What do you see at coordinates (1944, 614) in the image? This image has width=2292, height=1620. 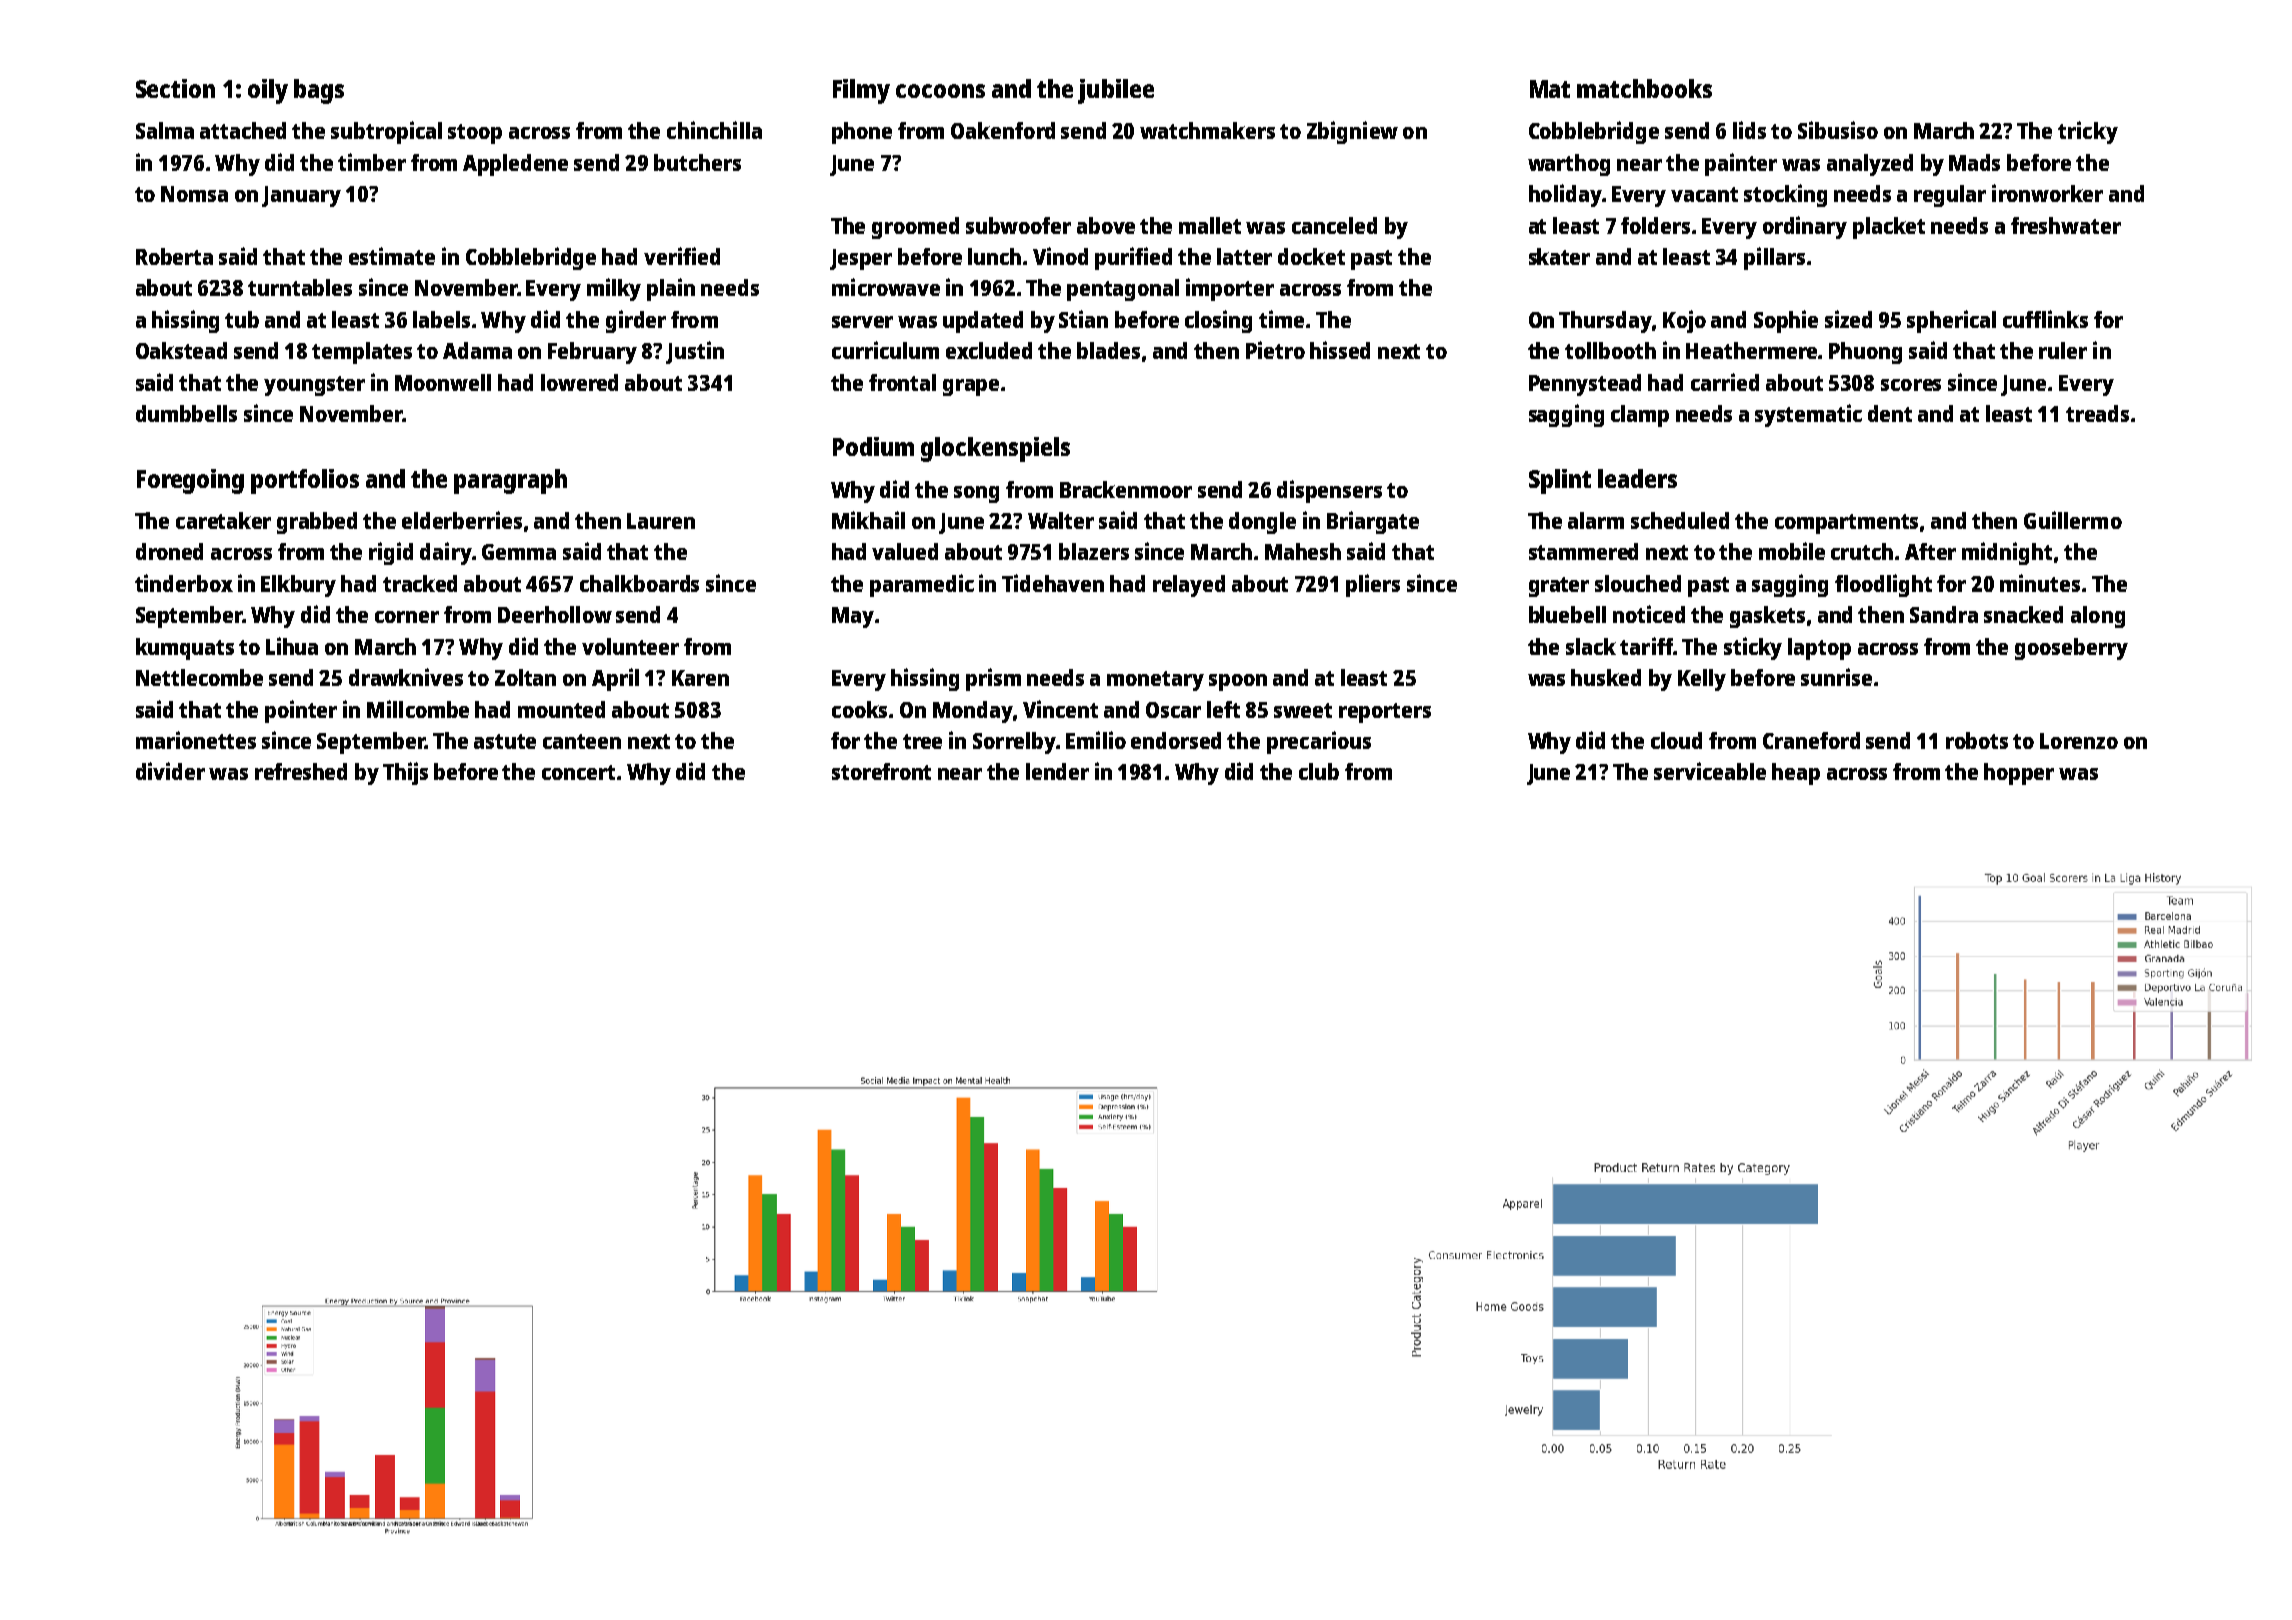 I see `Sandra` at bounding box center [1944, 614].
